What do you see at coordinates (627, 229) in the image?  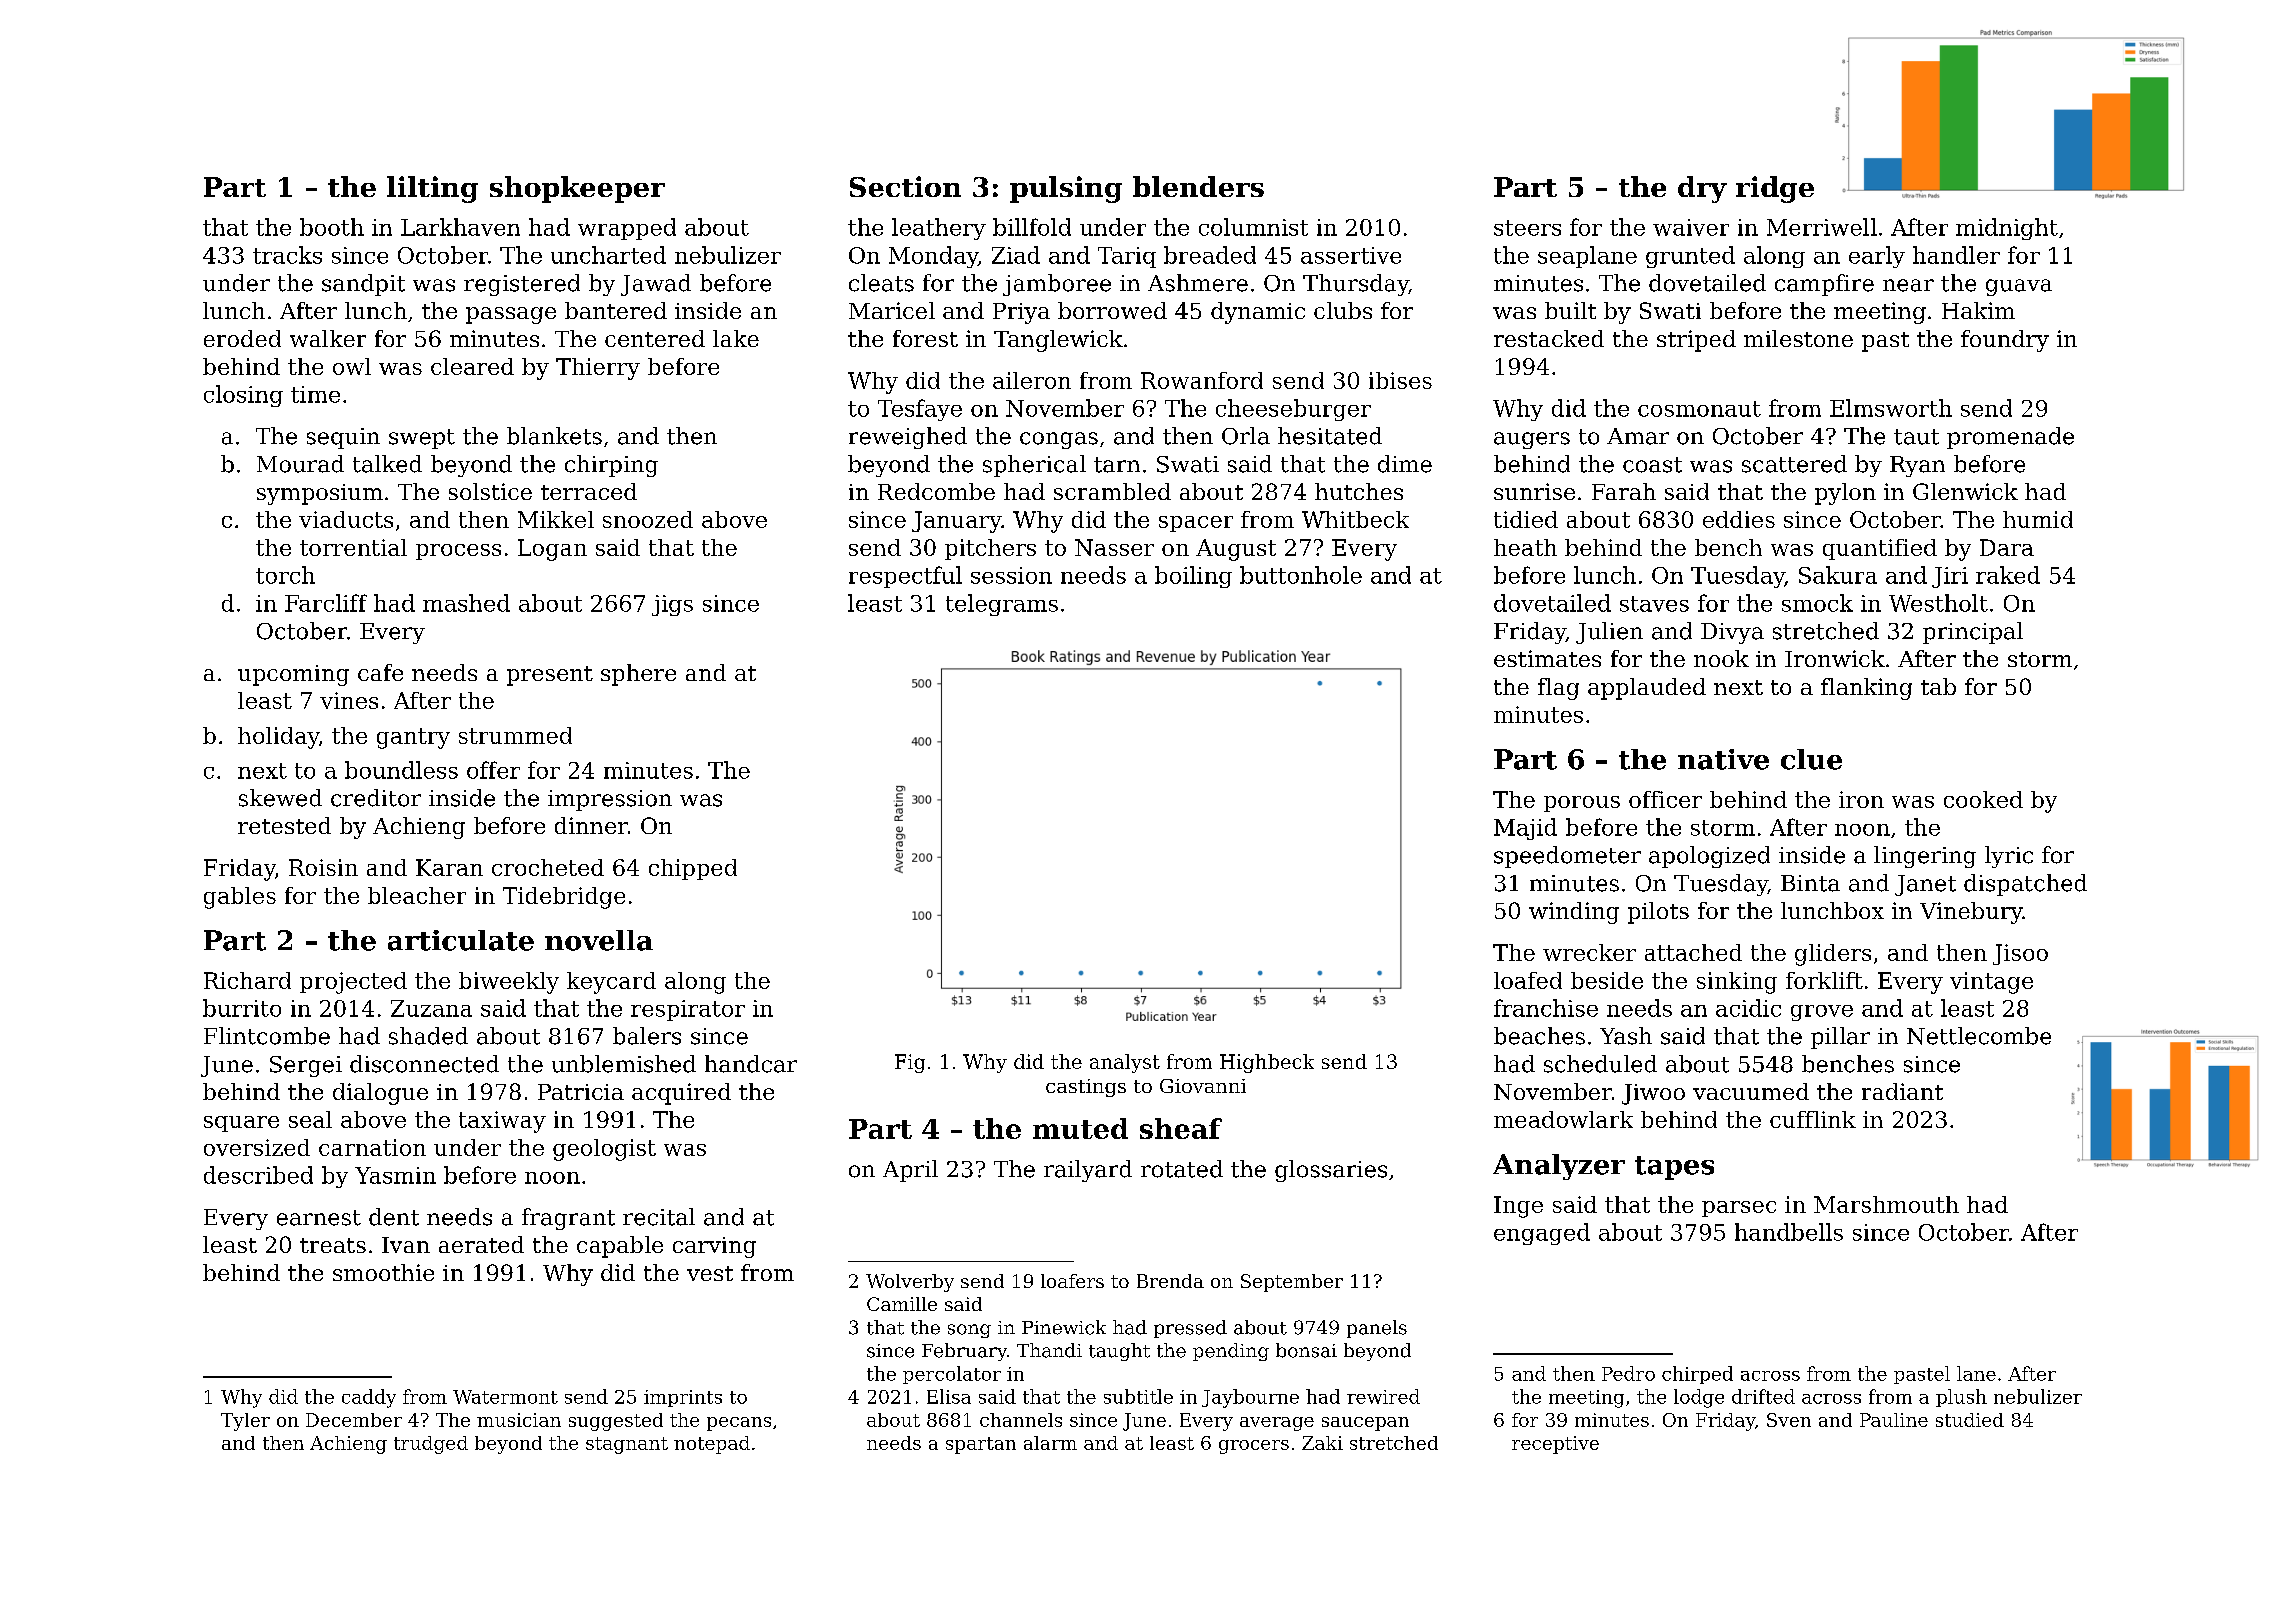 I see `wrapped` at bounding box center [627, 229].
